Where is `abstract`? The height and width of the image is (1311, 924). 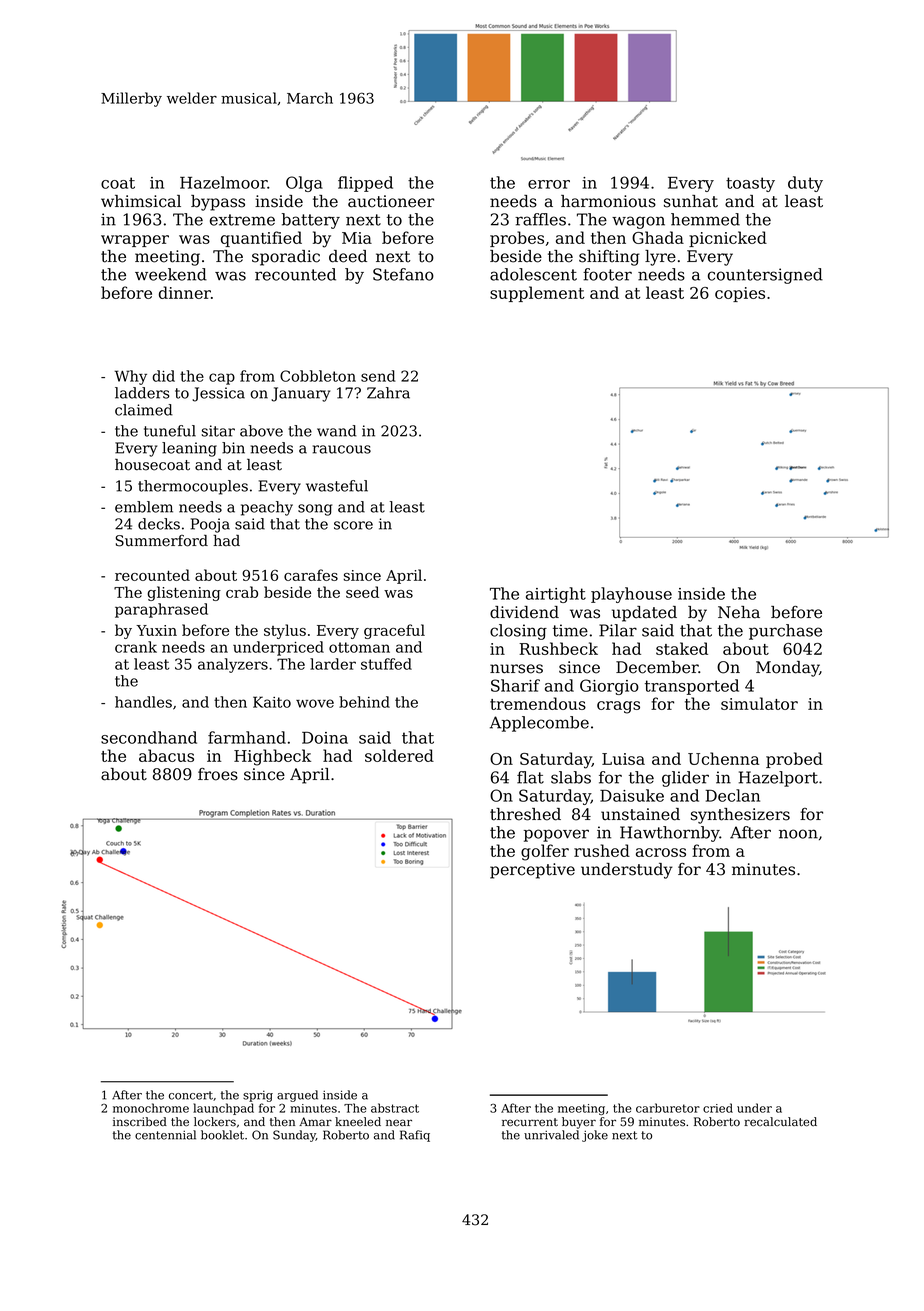
abstract is located at coordinates (395, 1108).
